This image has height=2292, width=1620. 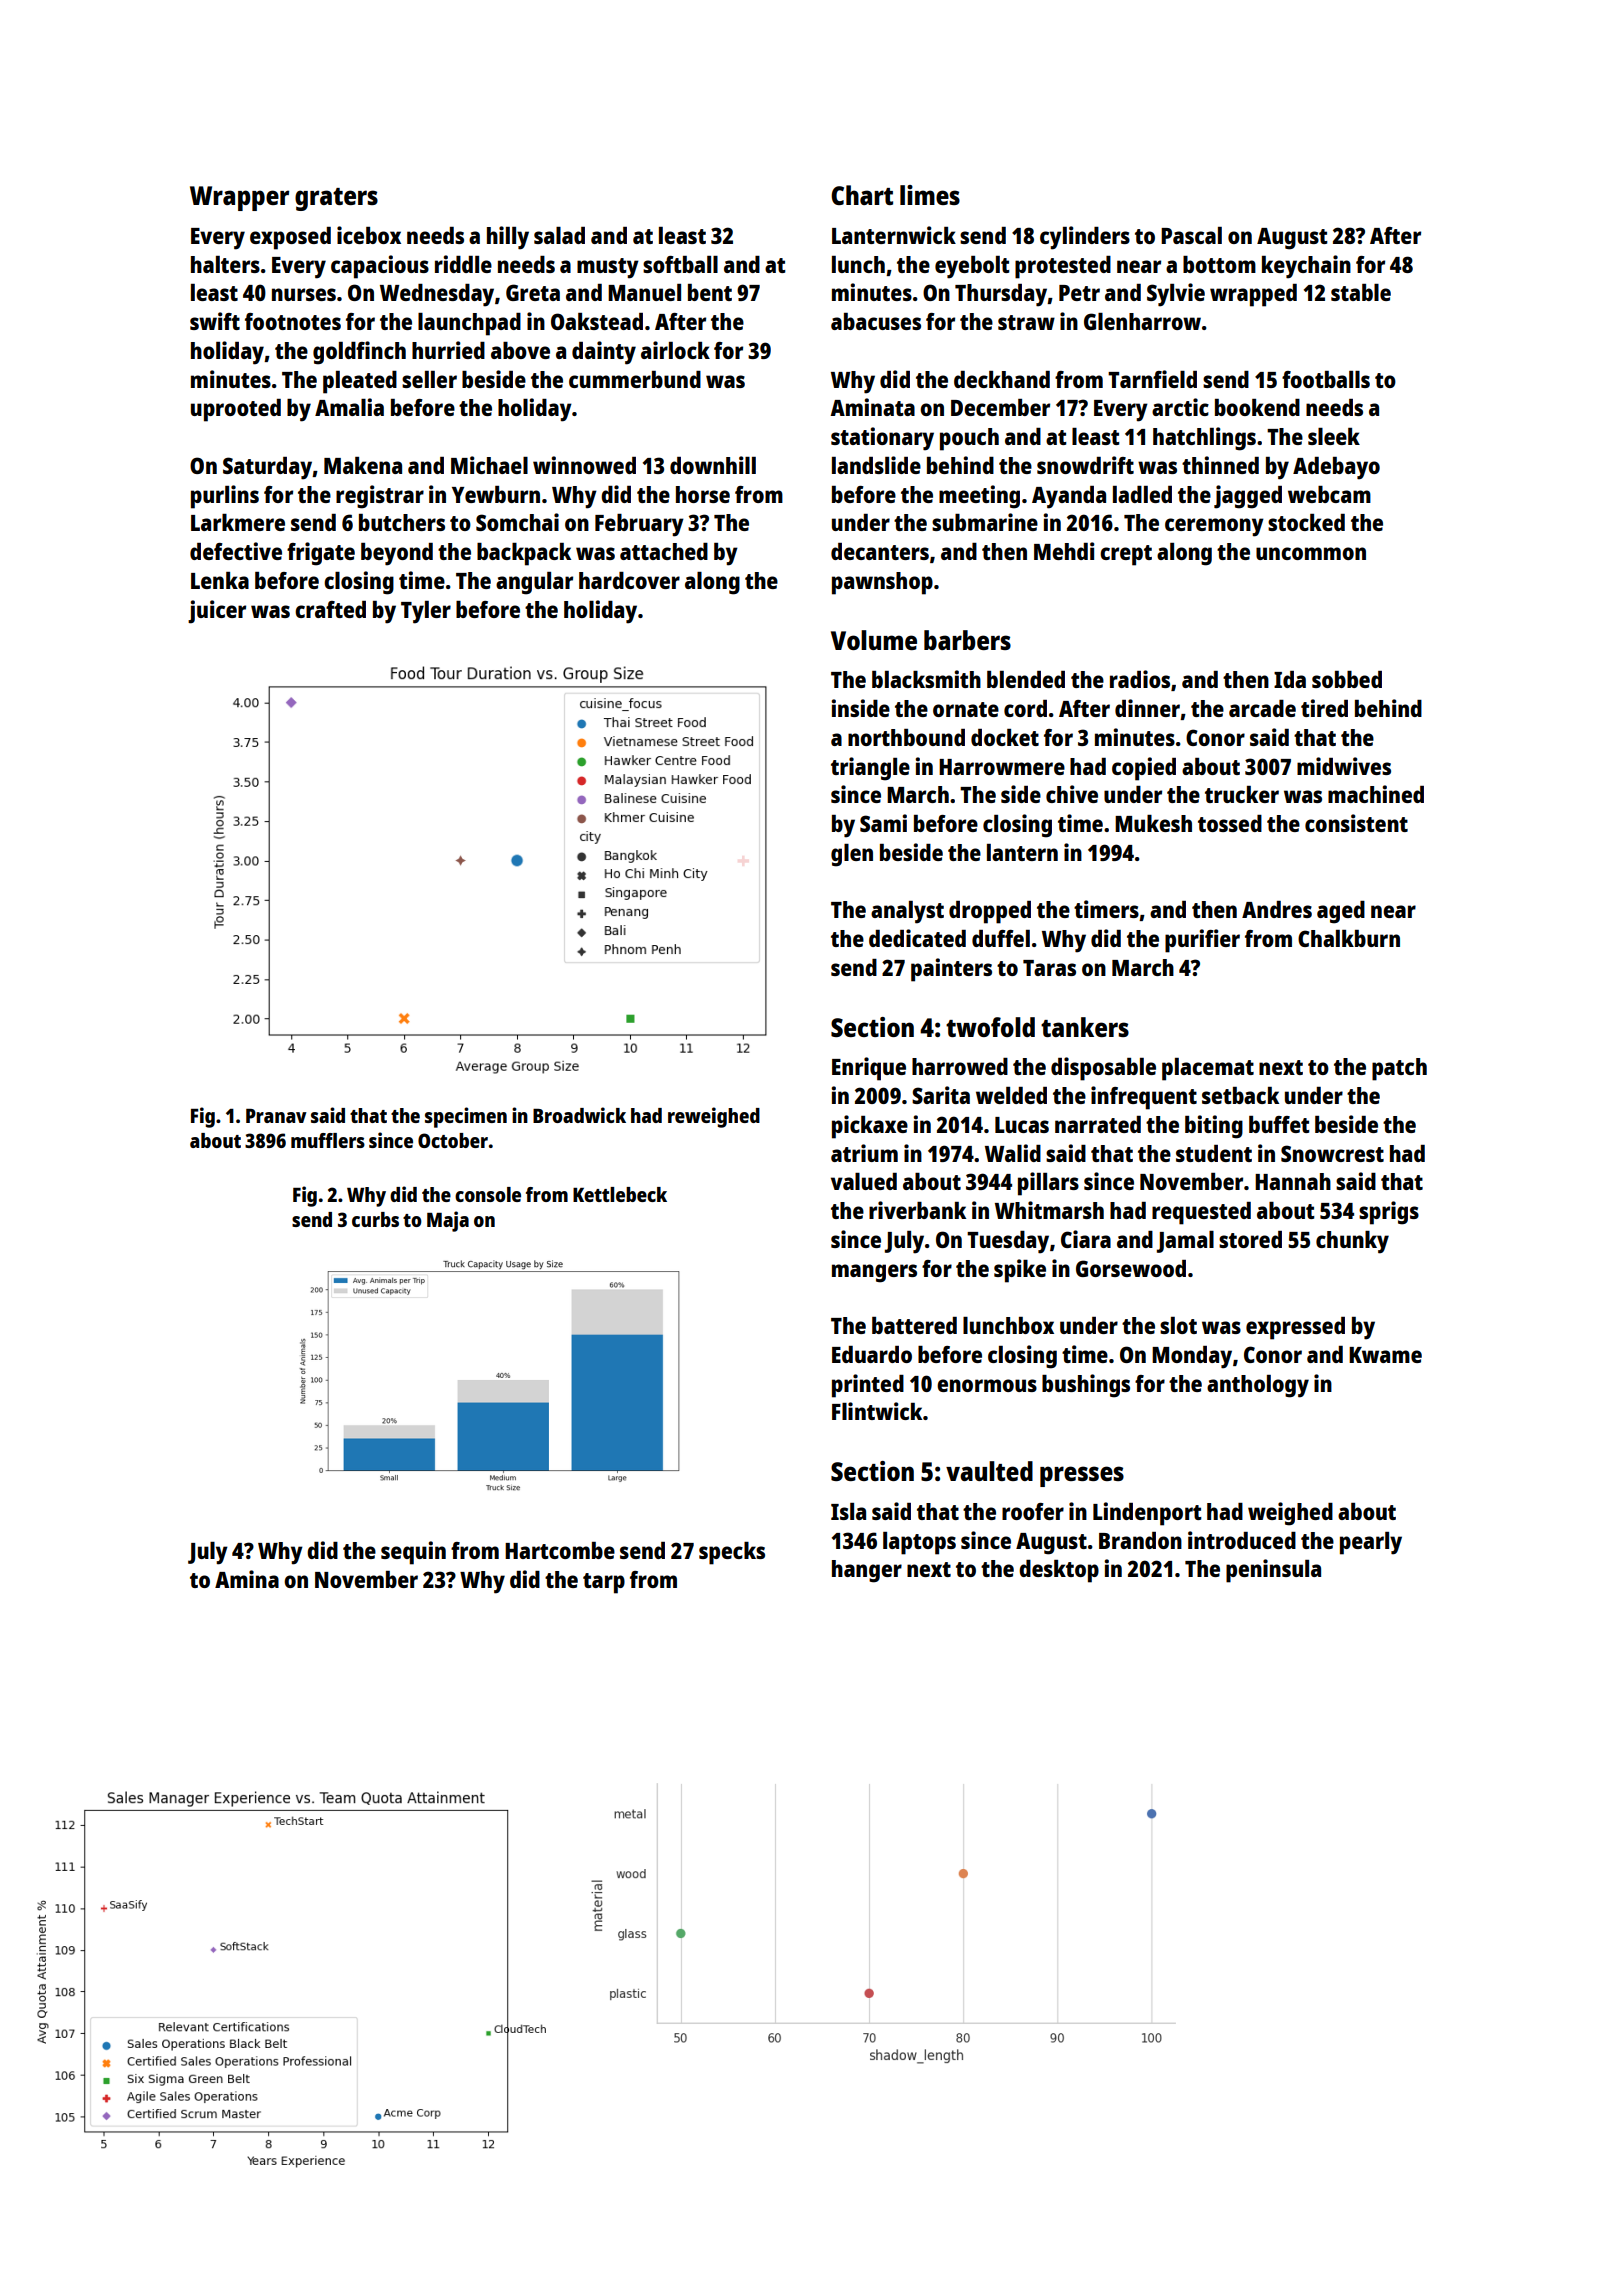 I want to click on limes, so click(x=930, y=195).
